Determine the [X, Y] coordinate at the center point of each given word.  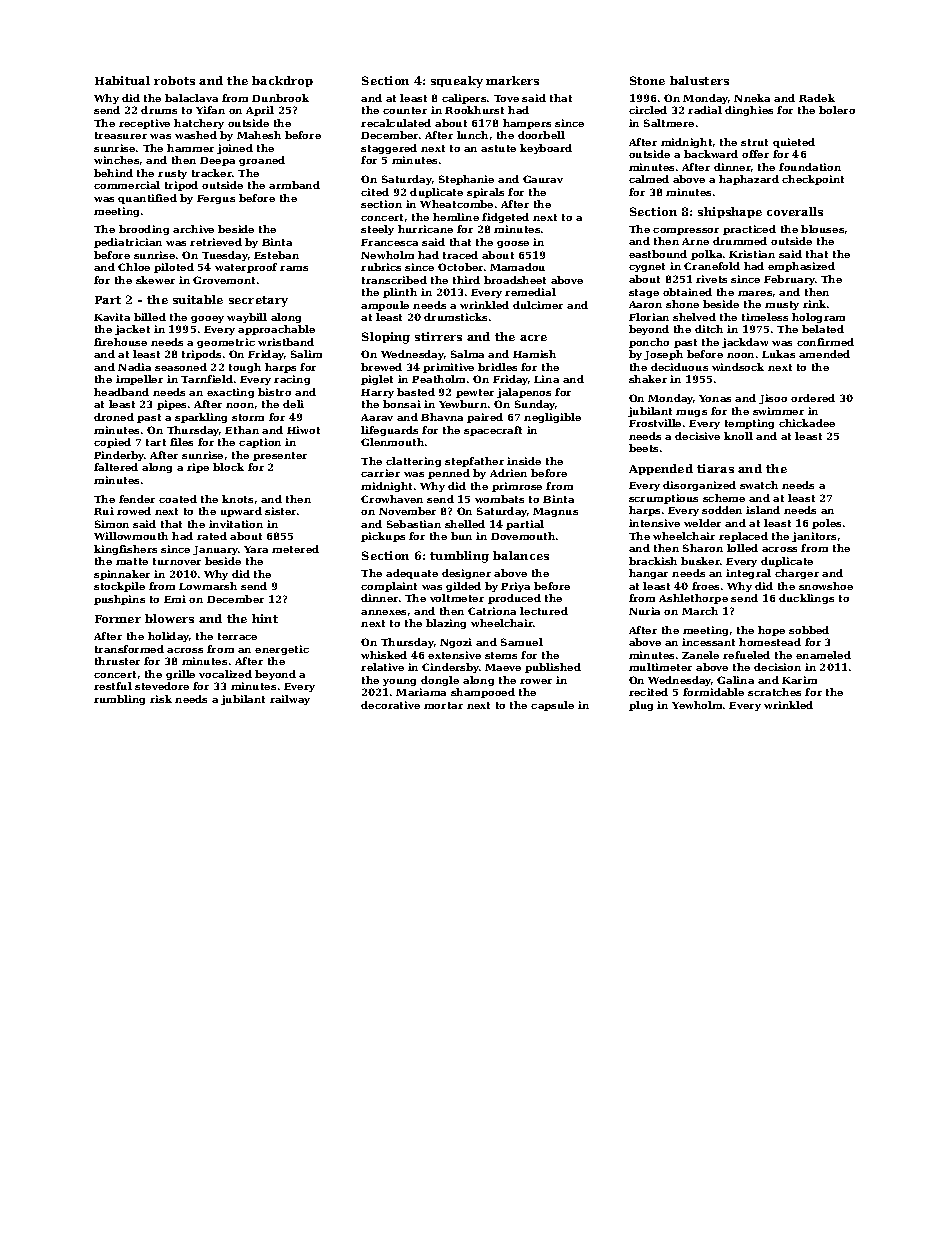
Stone [647, 80]
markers [512, 80]
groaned [262, 161]
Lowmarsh [208, 586]
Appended [661, 469]
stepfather [474, 462]
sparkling [201, 418]
